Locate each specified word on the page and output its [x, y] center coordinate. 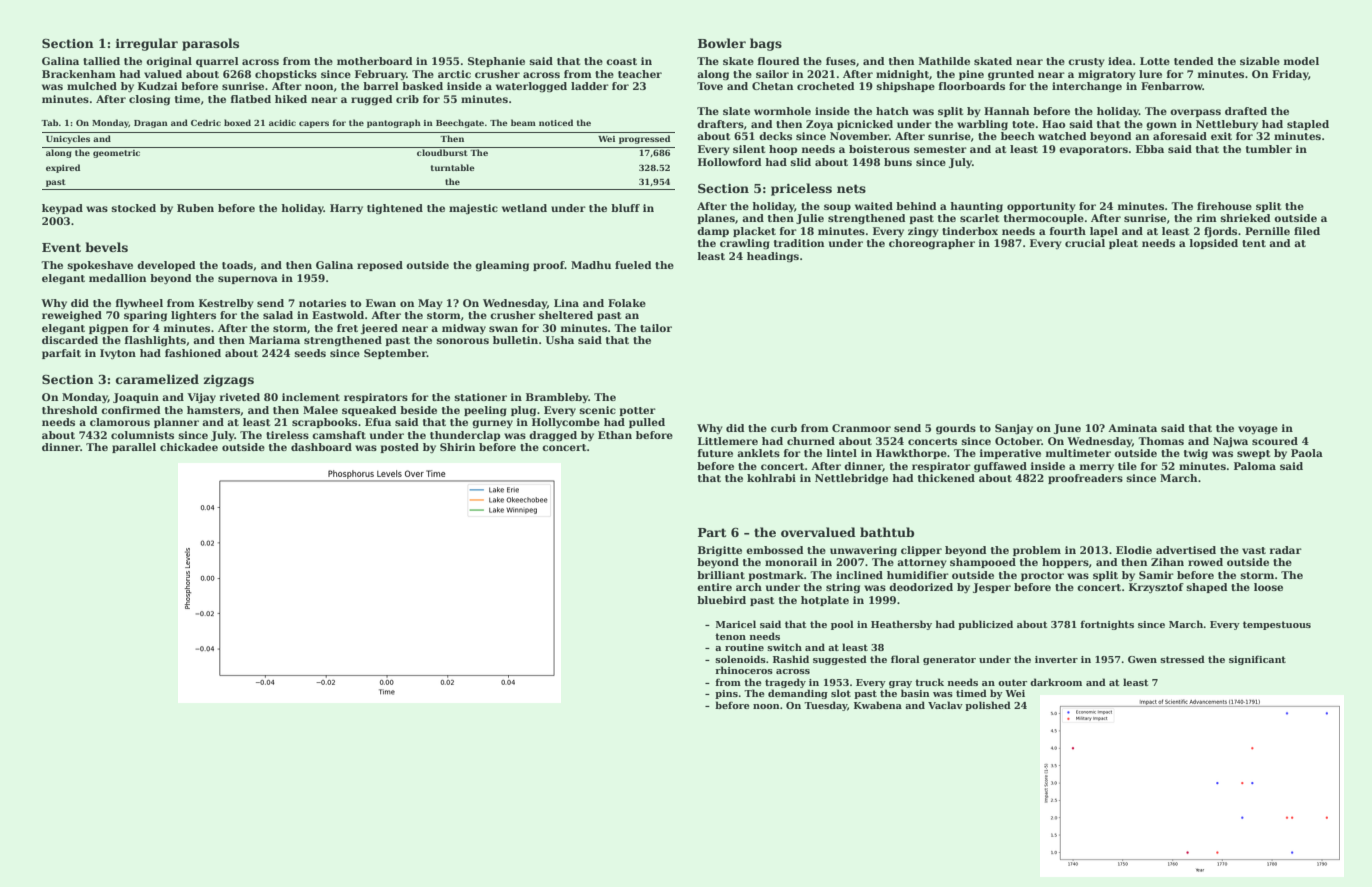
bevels [106, 247]
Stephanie [496, 62]
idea [1120, 61]
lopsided [1214, 244]
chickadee [189, 447]
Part [712, 532]
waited [874, 206]
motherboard [375, 61]
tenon [730, 636]
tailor [656, 328]
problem [1037, 551]
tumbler [1269, 149]
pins [726, 694]
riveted [240, 397]
